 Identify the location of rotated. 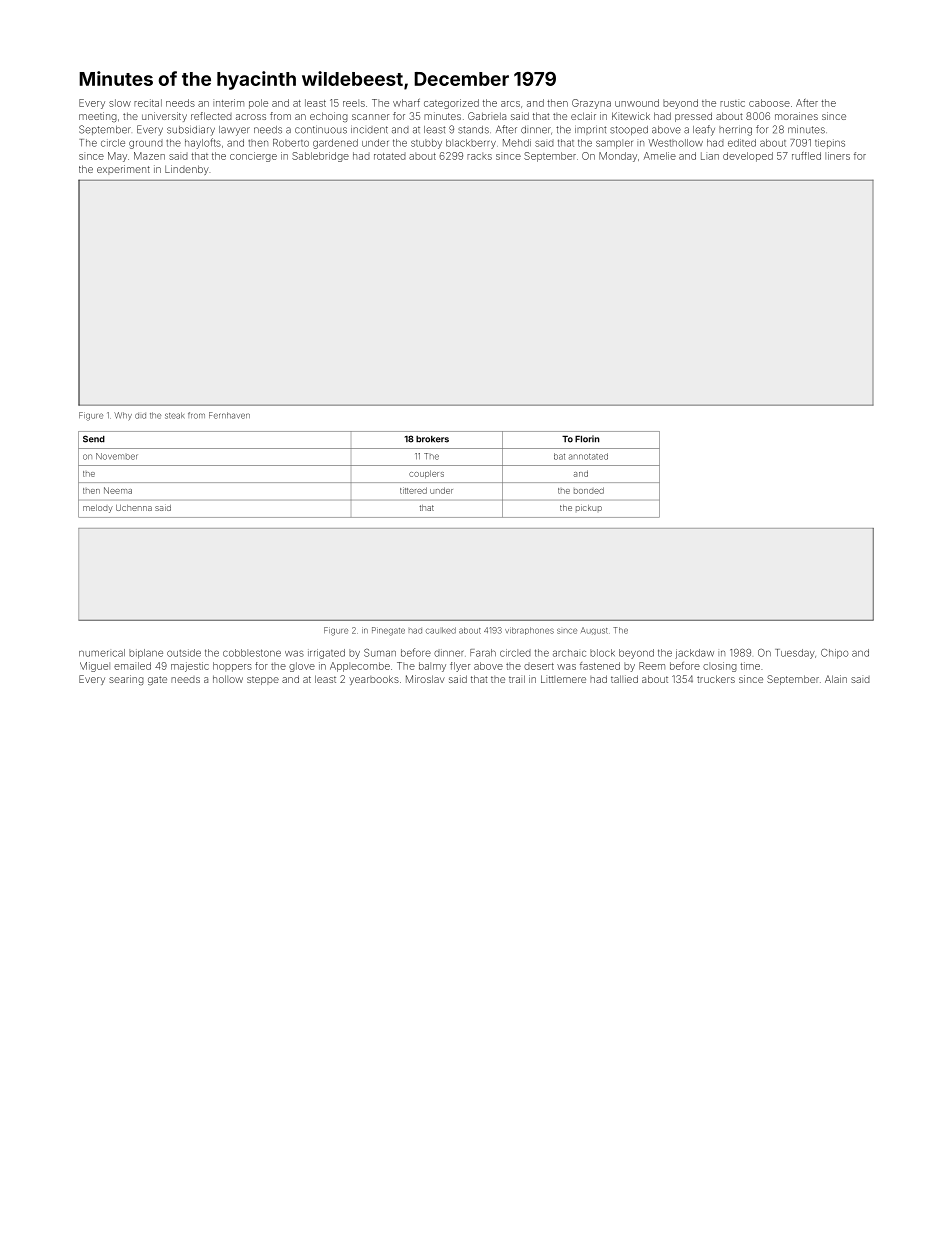
(390, 156).
